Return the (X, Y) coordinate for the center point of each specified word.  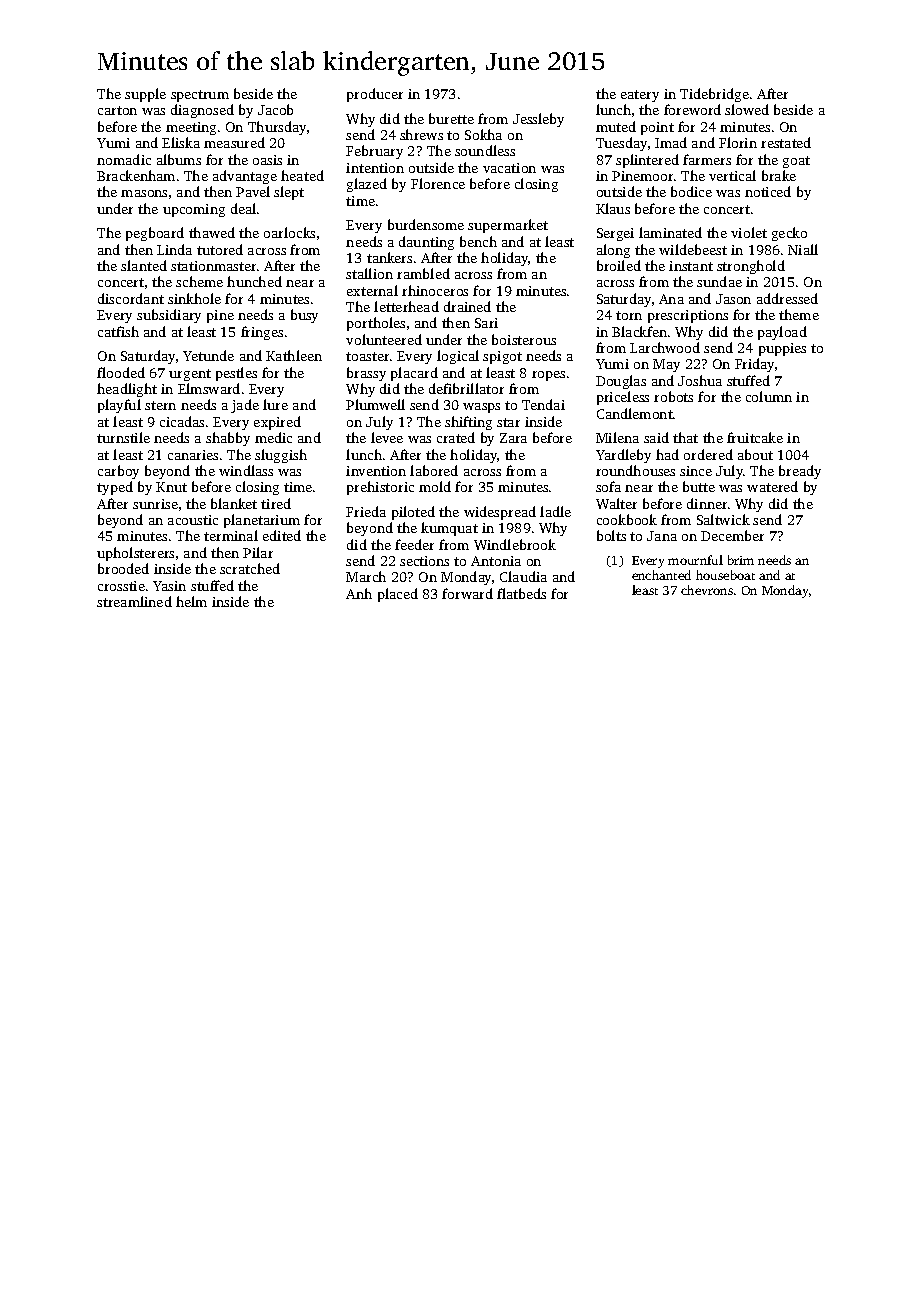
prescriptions (688, 316)
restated (786, 142)
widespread (500, 513)
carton (117, 110)
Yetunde (208, 355)
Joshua (700, 380)
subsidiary (169, 316)
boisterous (524, 339)
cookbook (627, 519)
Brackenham (136, 175)
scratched (250, 568)
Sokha (483, 134)
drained (467, 306)
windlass (246, 470)
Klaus (613, 208)
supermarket (508, 226)
